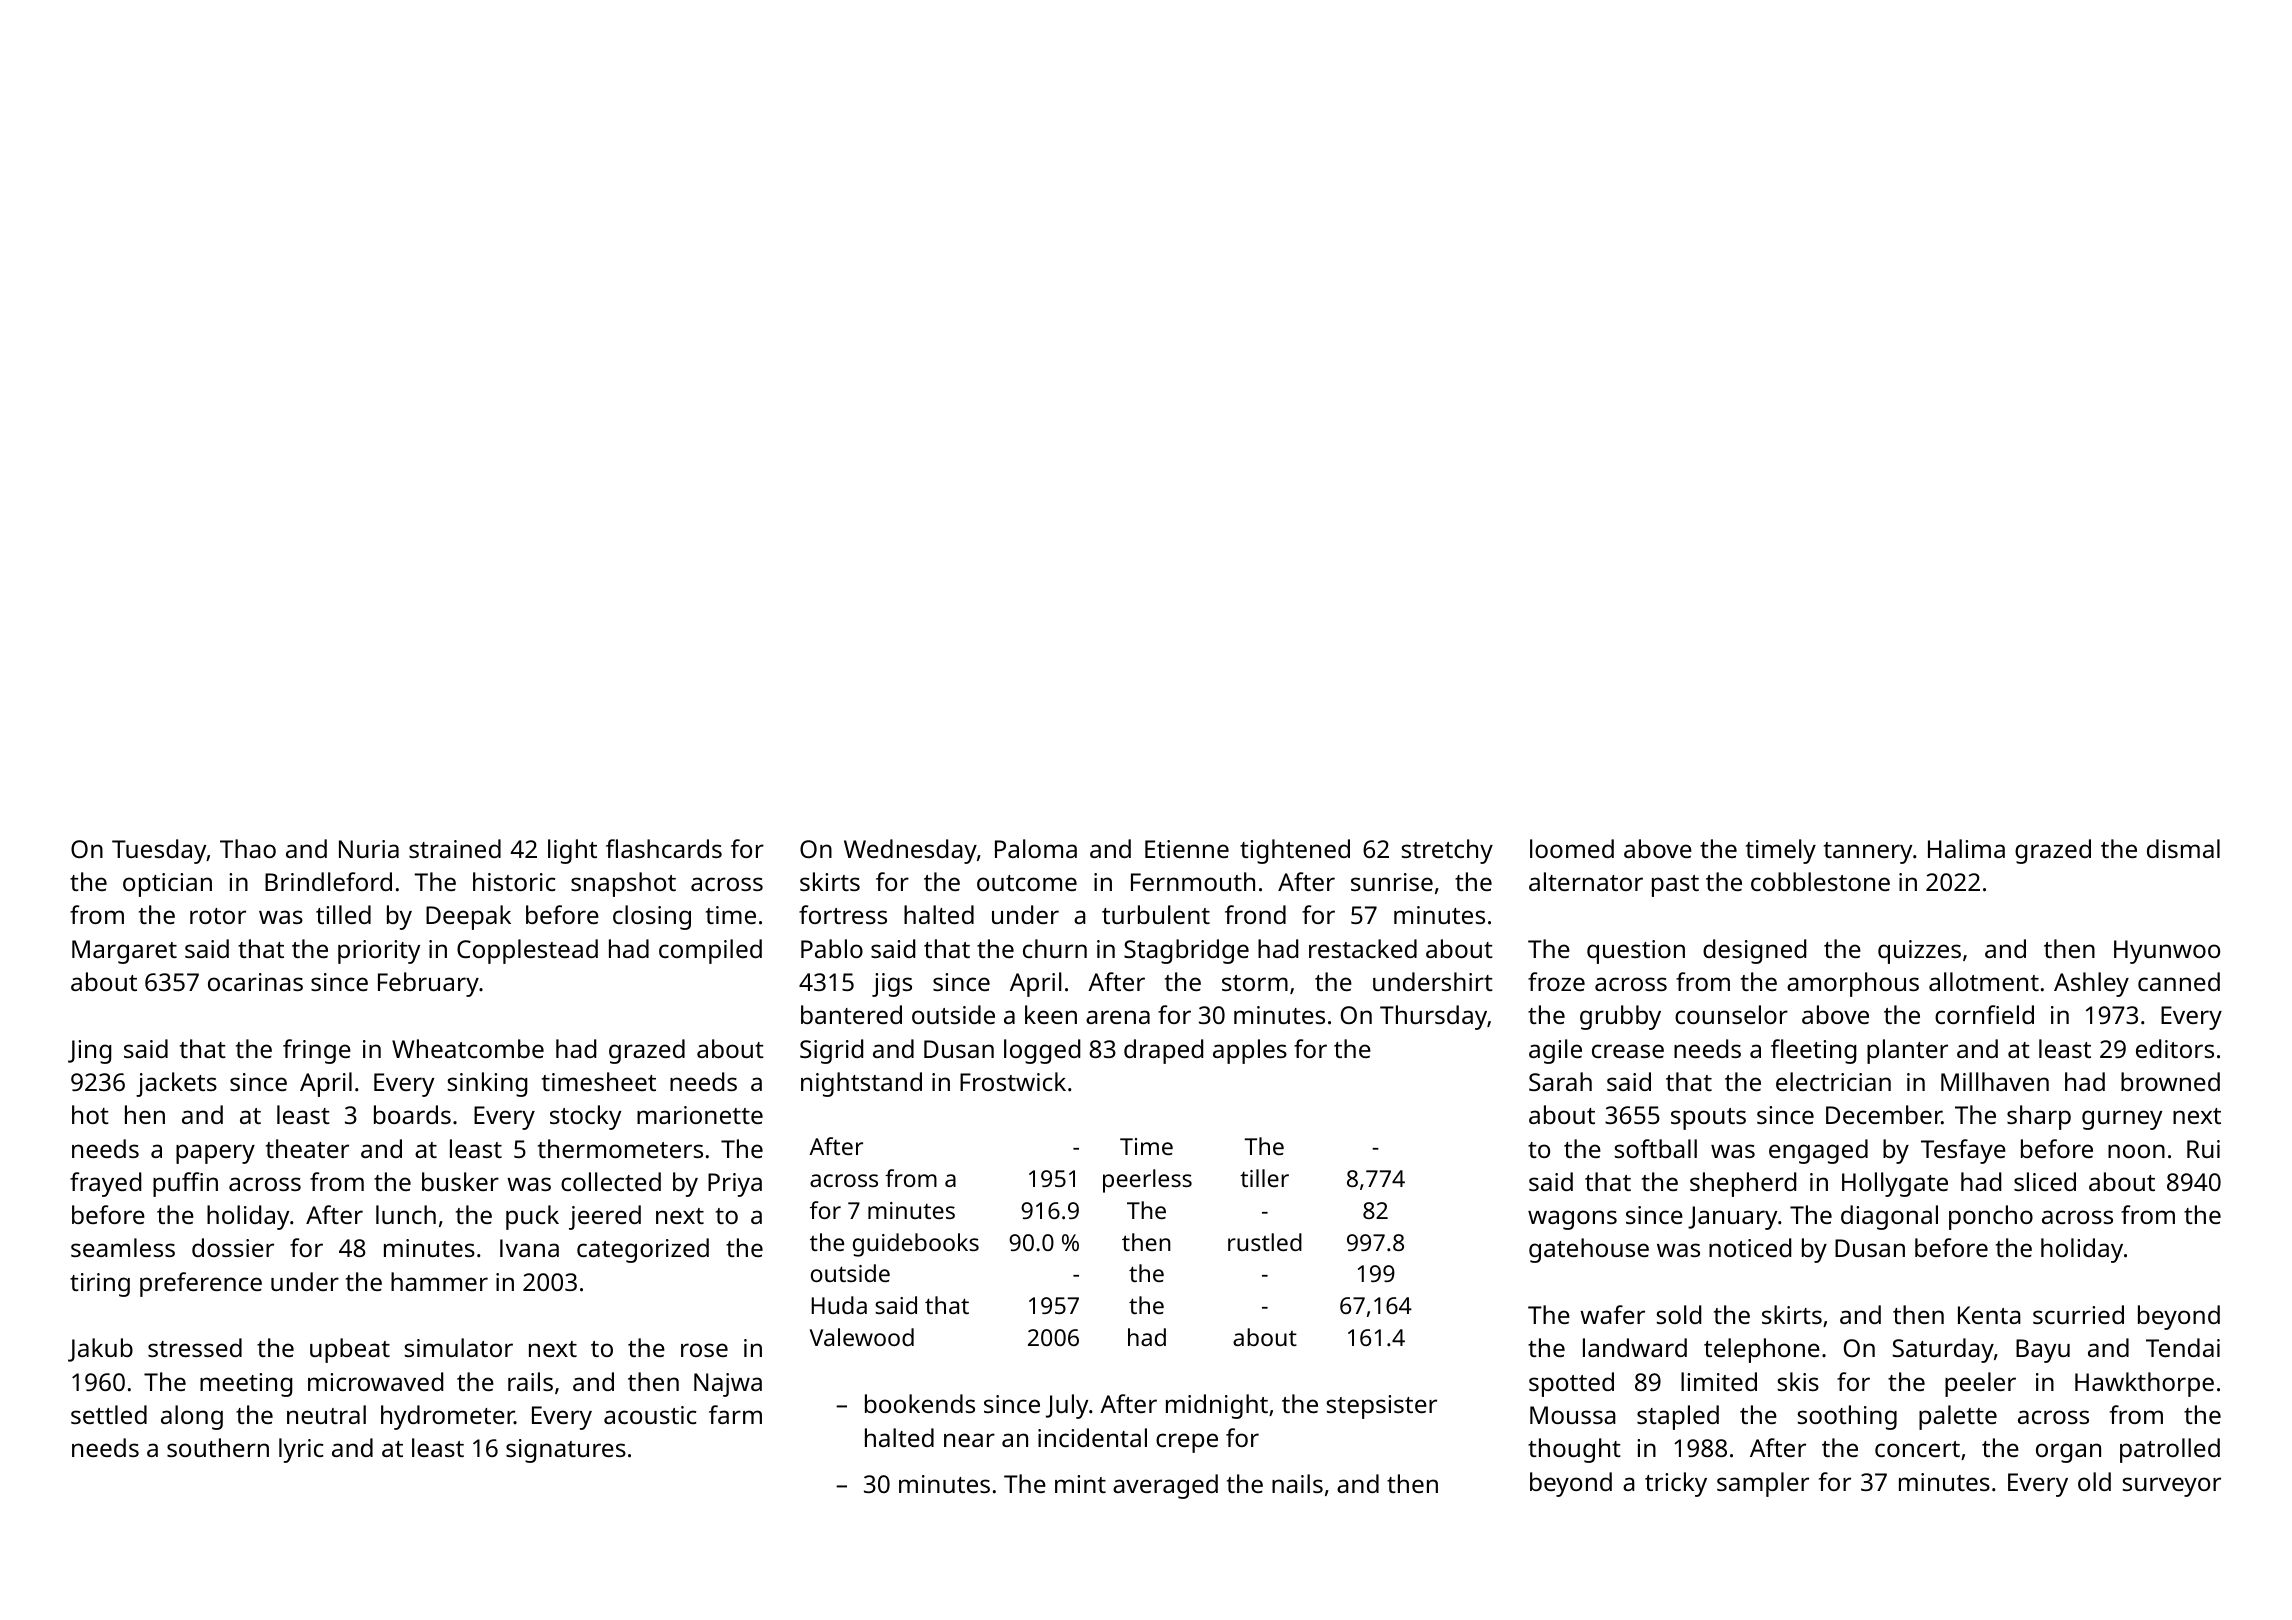 This screenshot has width=2292, height=1620. Describe the element at coordinates (1265, 1242) in the screenshot. I see `rustled` at that location.
